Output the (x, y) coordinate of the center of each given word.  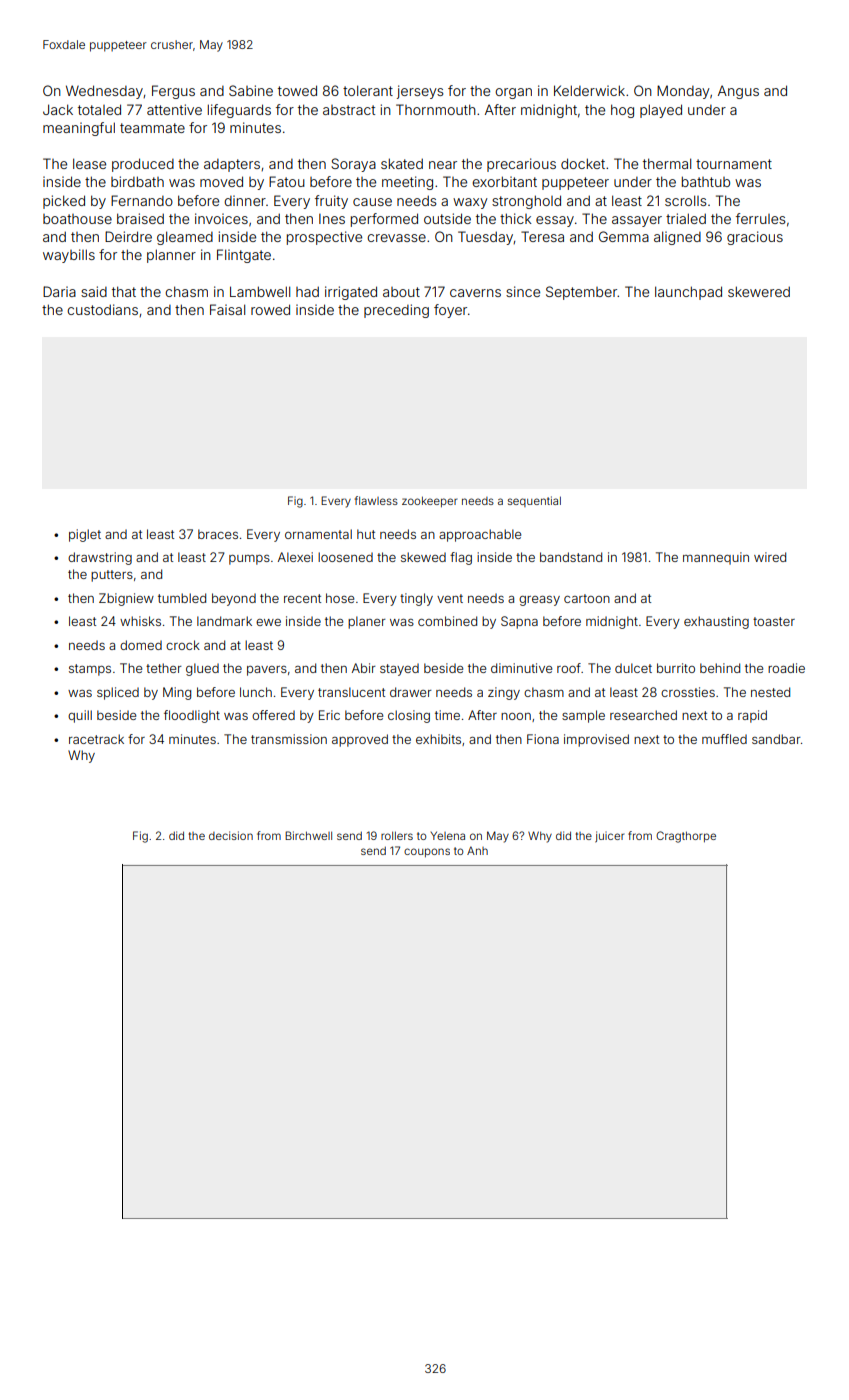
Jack (58, 109)
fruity (331, 202)
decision (231, 835)
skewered (759, 291)
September (581, 293)
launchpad (688, 293)
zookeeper (429, 501)
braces (218, 534)
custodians (102, 309)
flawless (376, 500)
